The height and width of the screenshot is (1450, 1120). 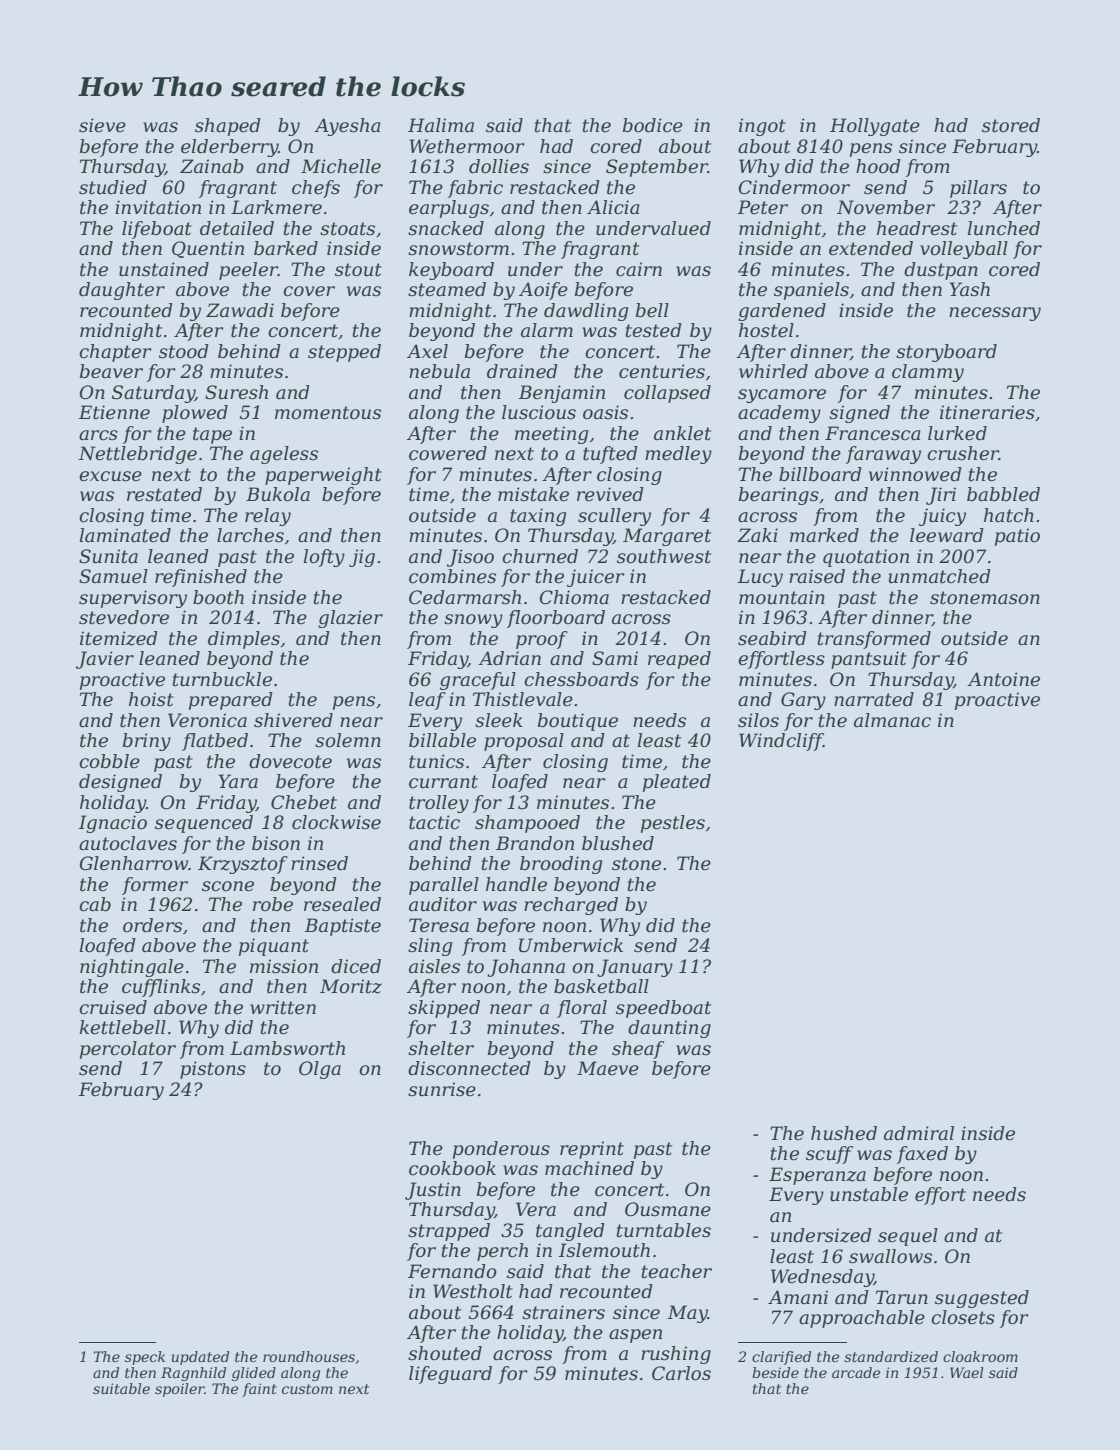 I want to click on necessary, so click(x=995, y=314).
